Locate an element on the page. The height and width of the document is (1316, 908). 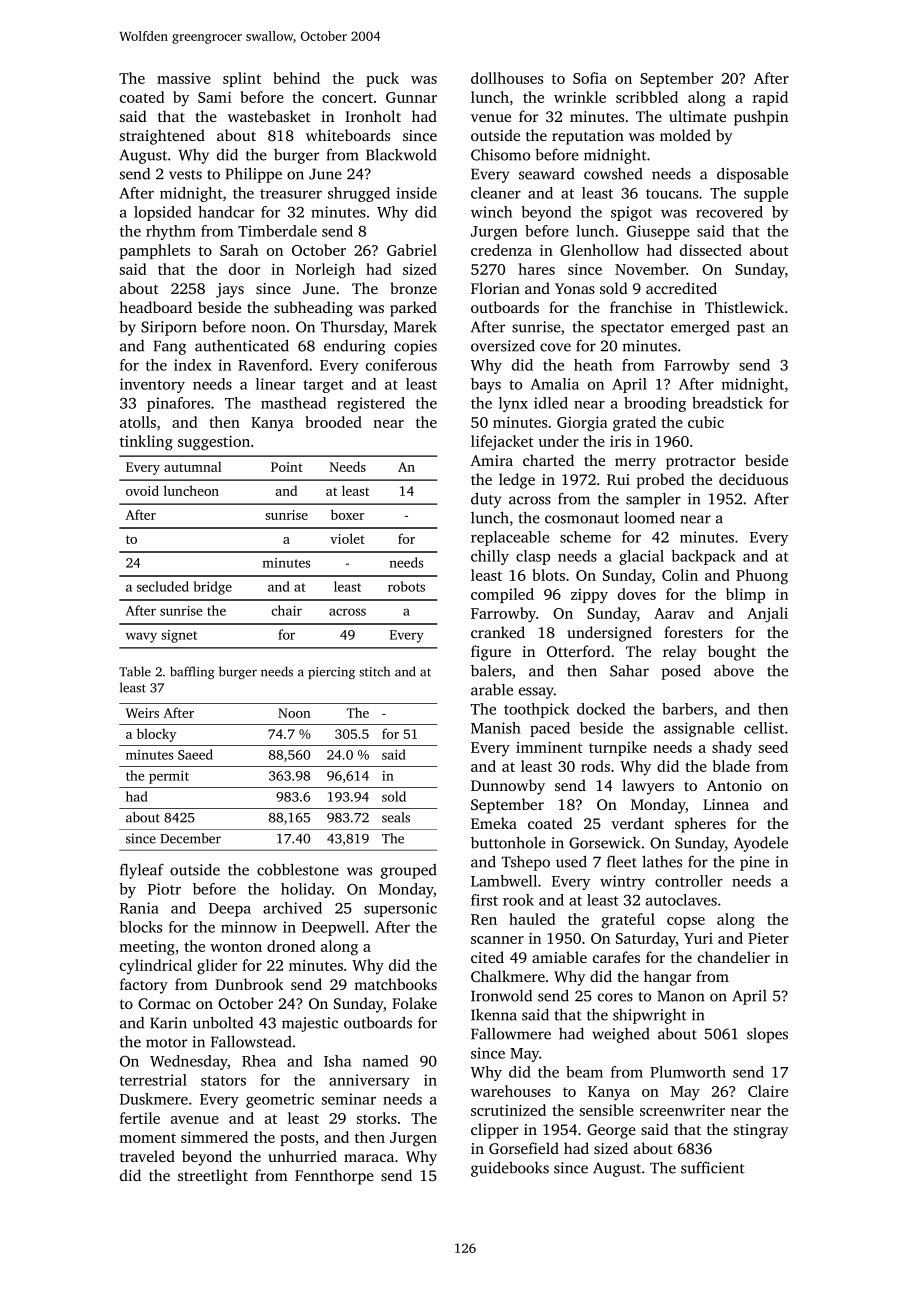
Saeed is located at coordinates (195, 754).
